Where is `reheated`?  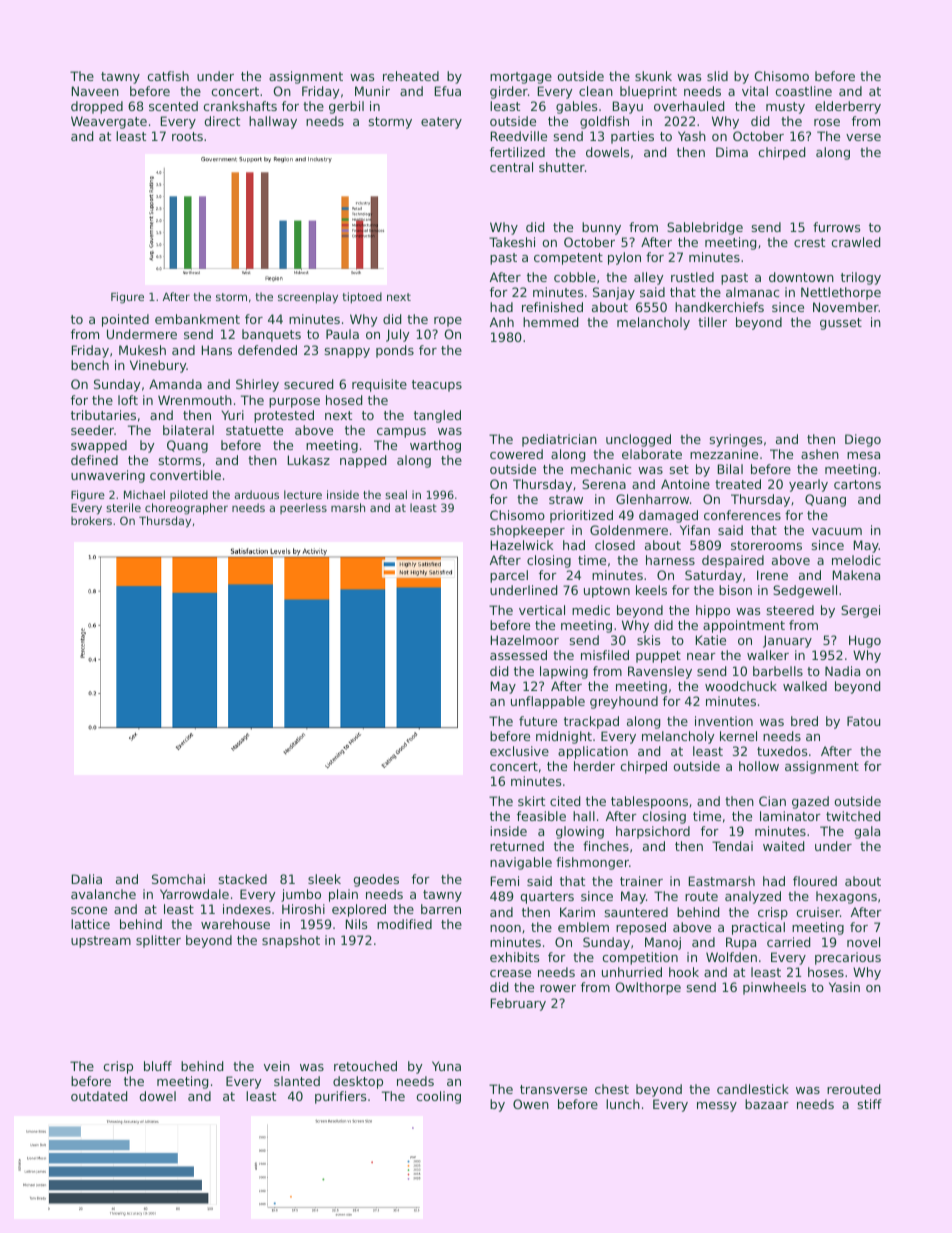
reheated is located at coordinates (411, 76).
